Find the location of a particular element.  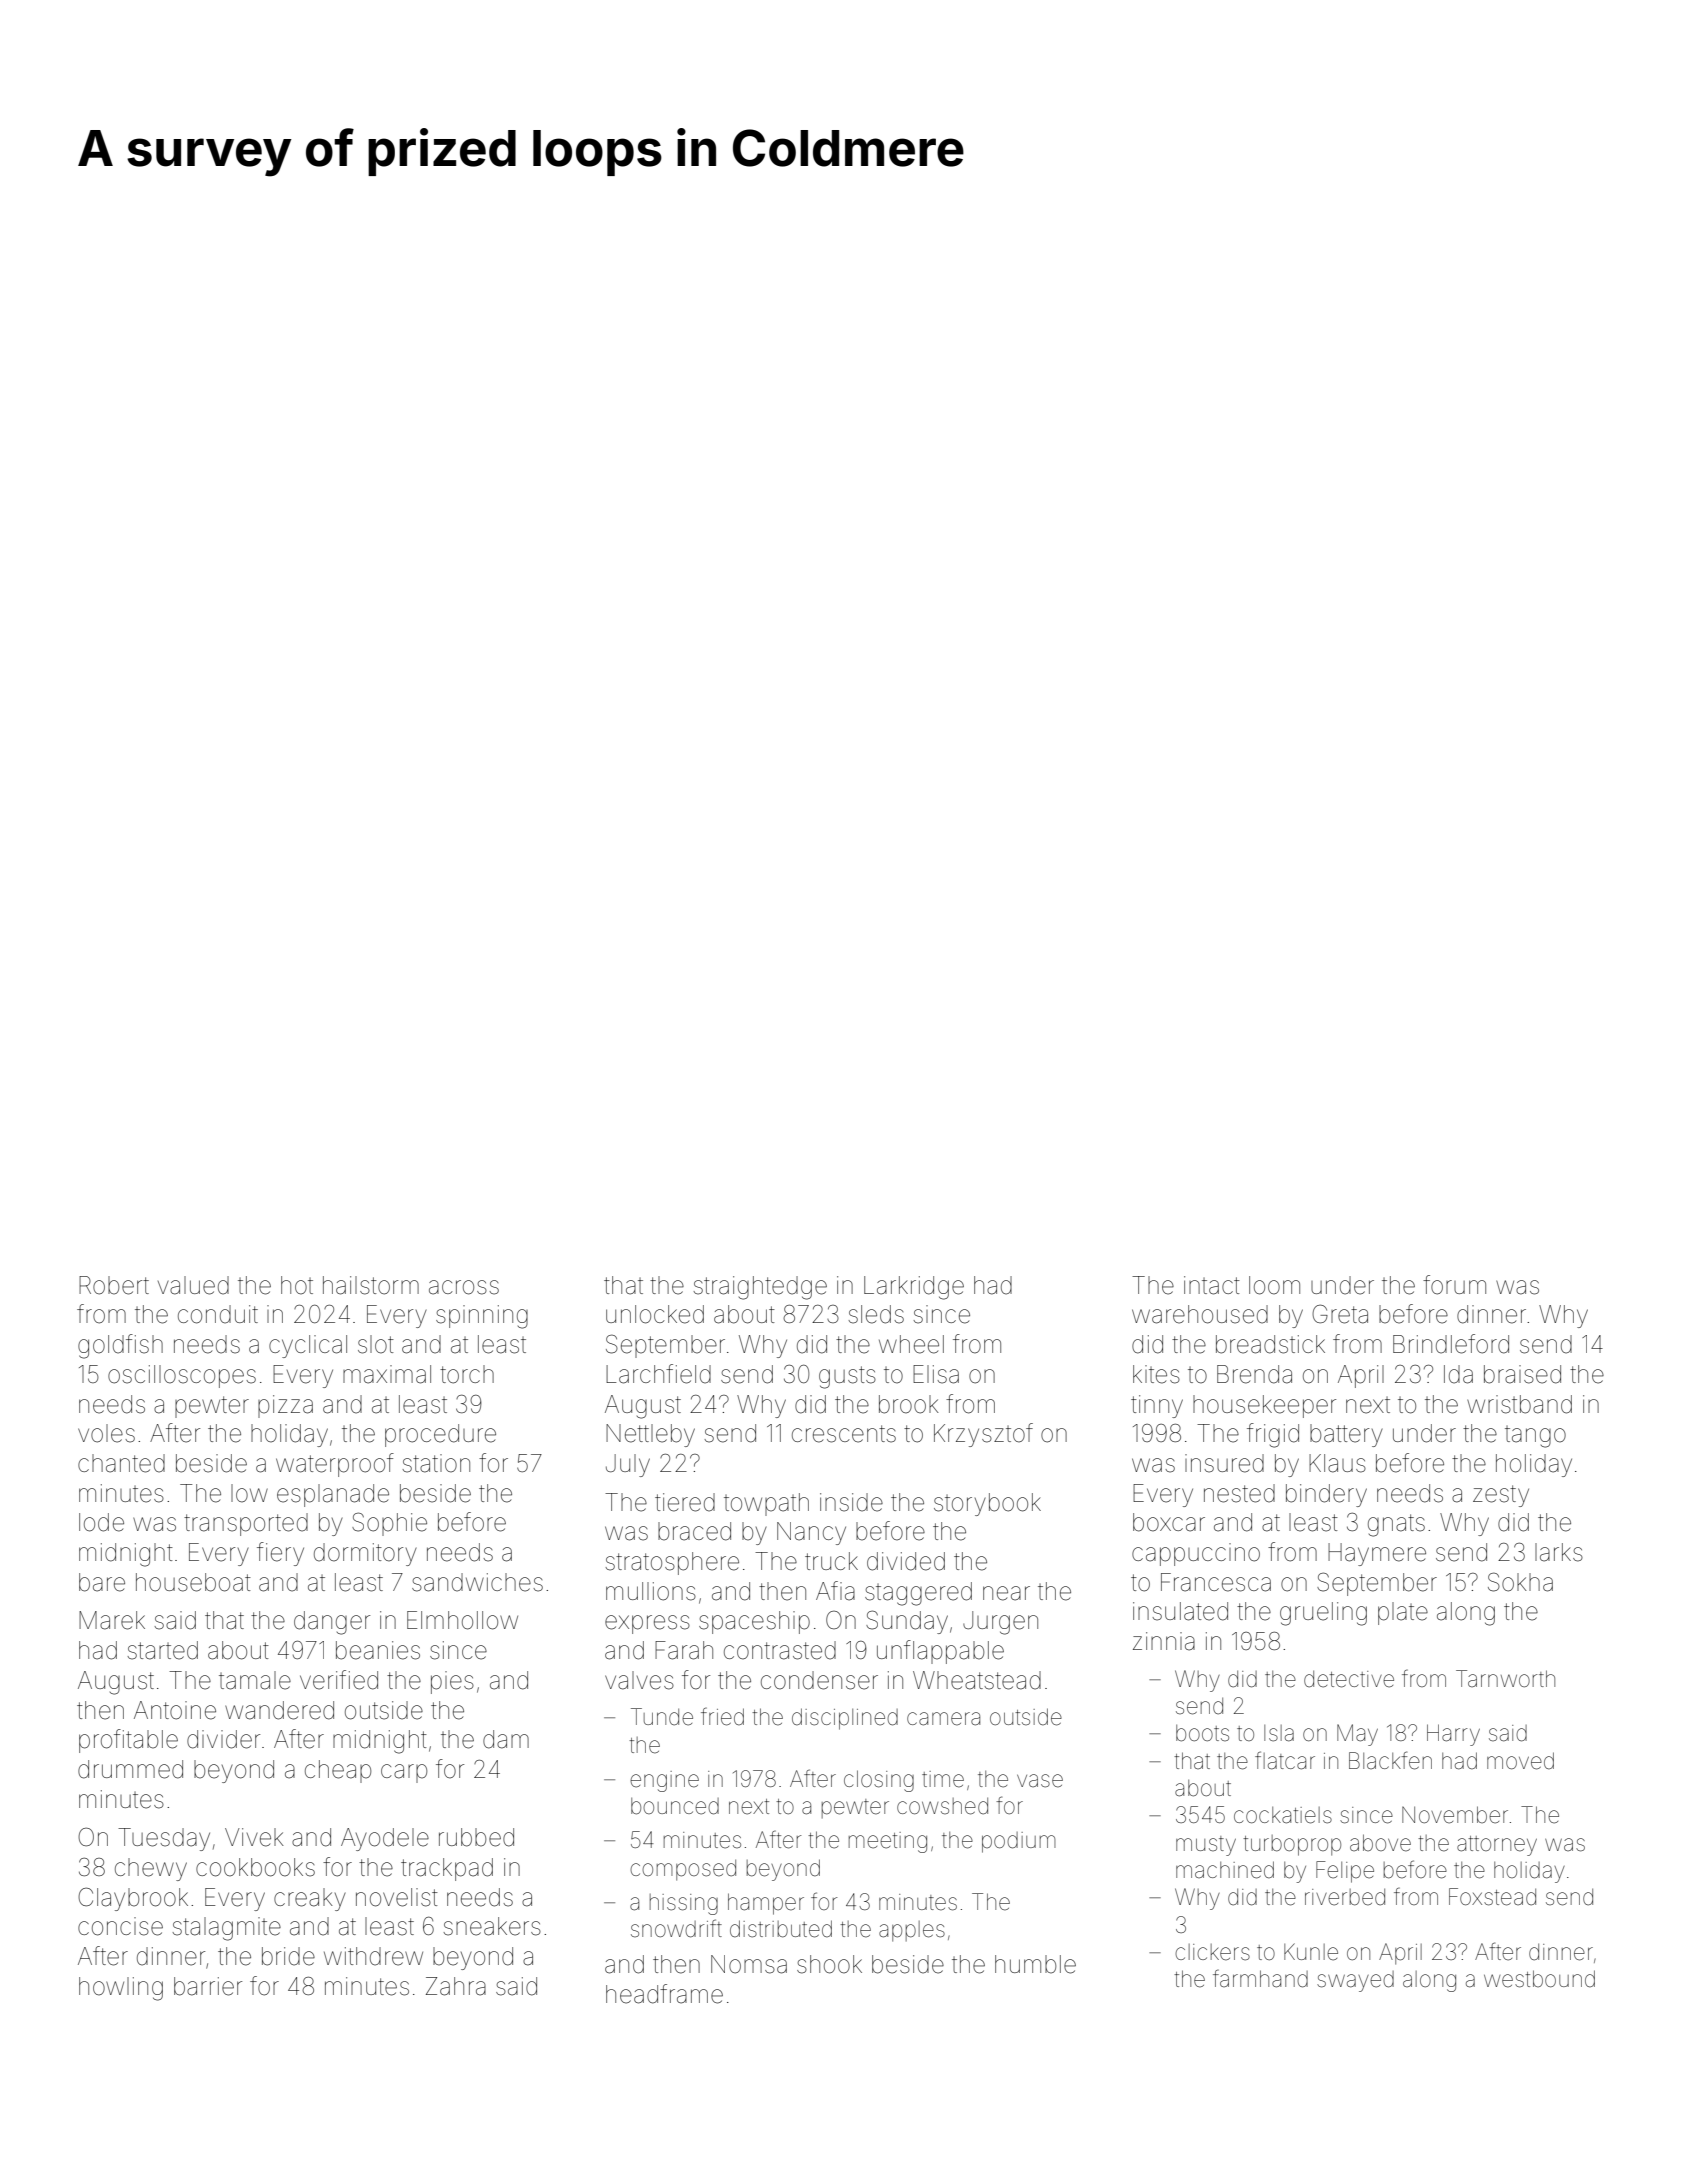

howling is located at coordinates (121, 1989).
